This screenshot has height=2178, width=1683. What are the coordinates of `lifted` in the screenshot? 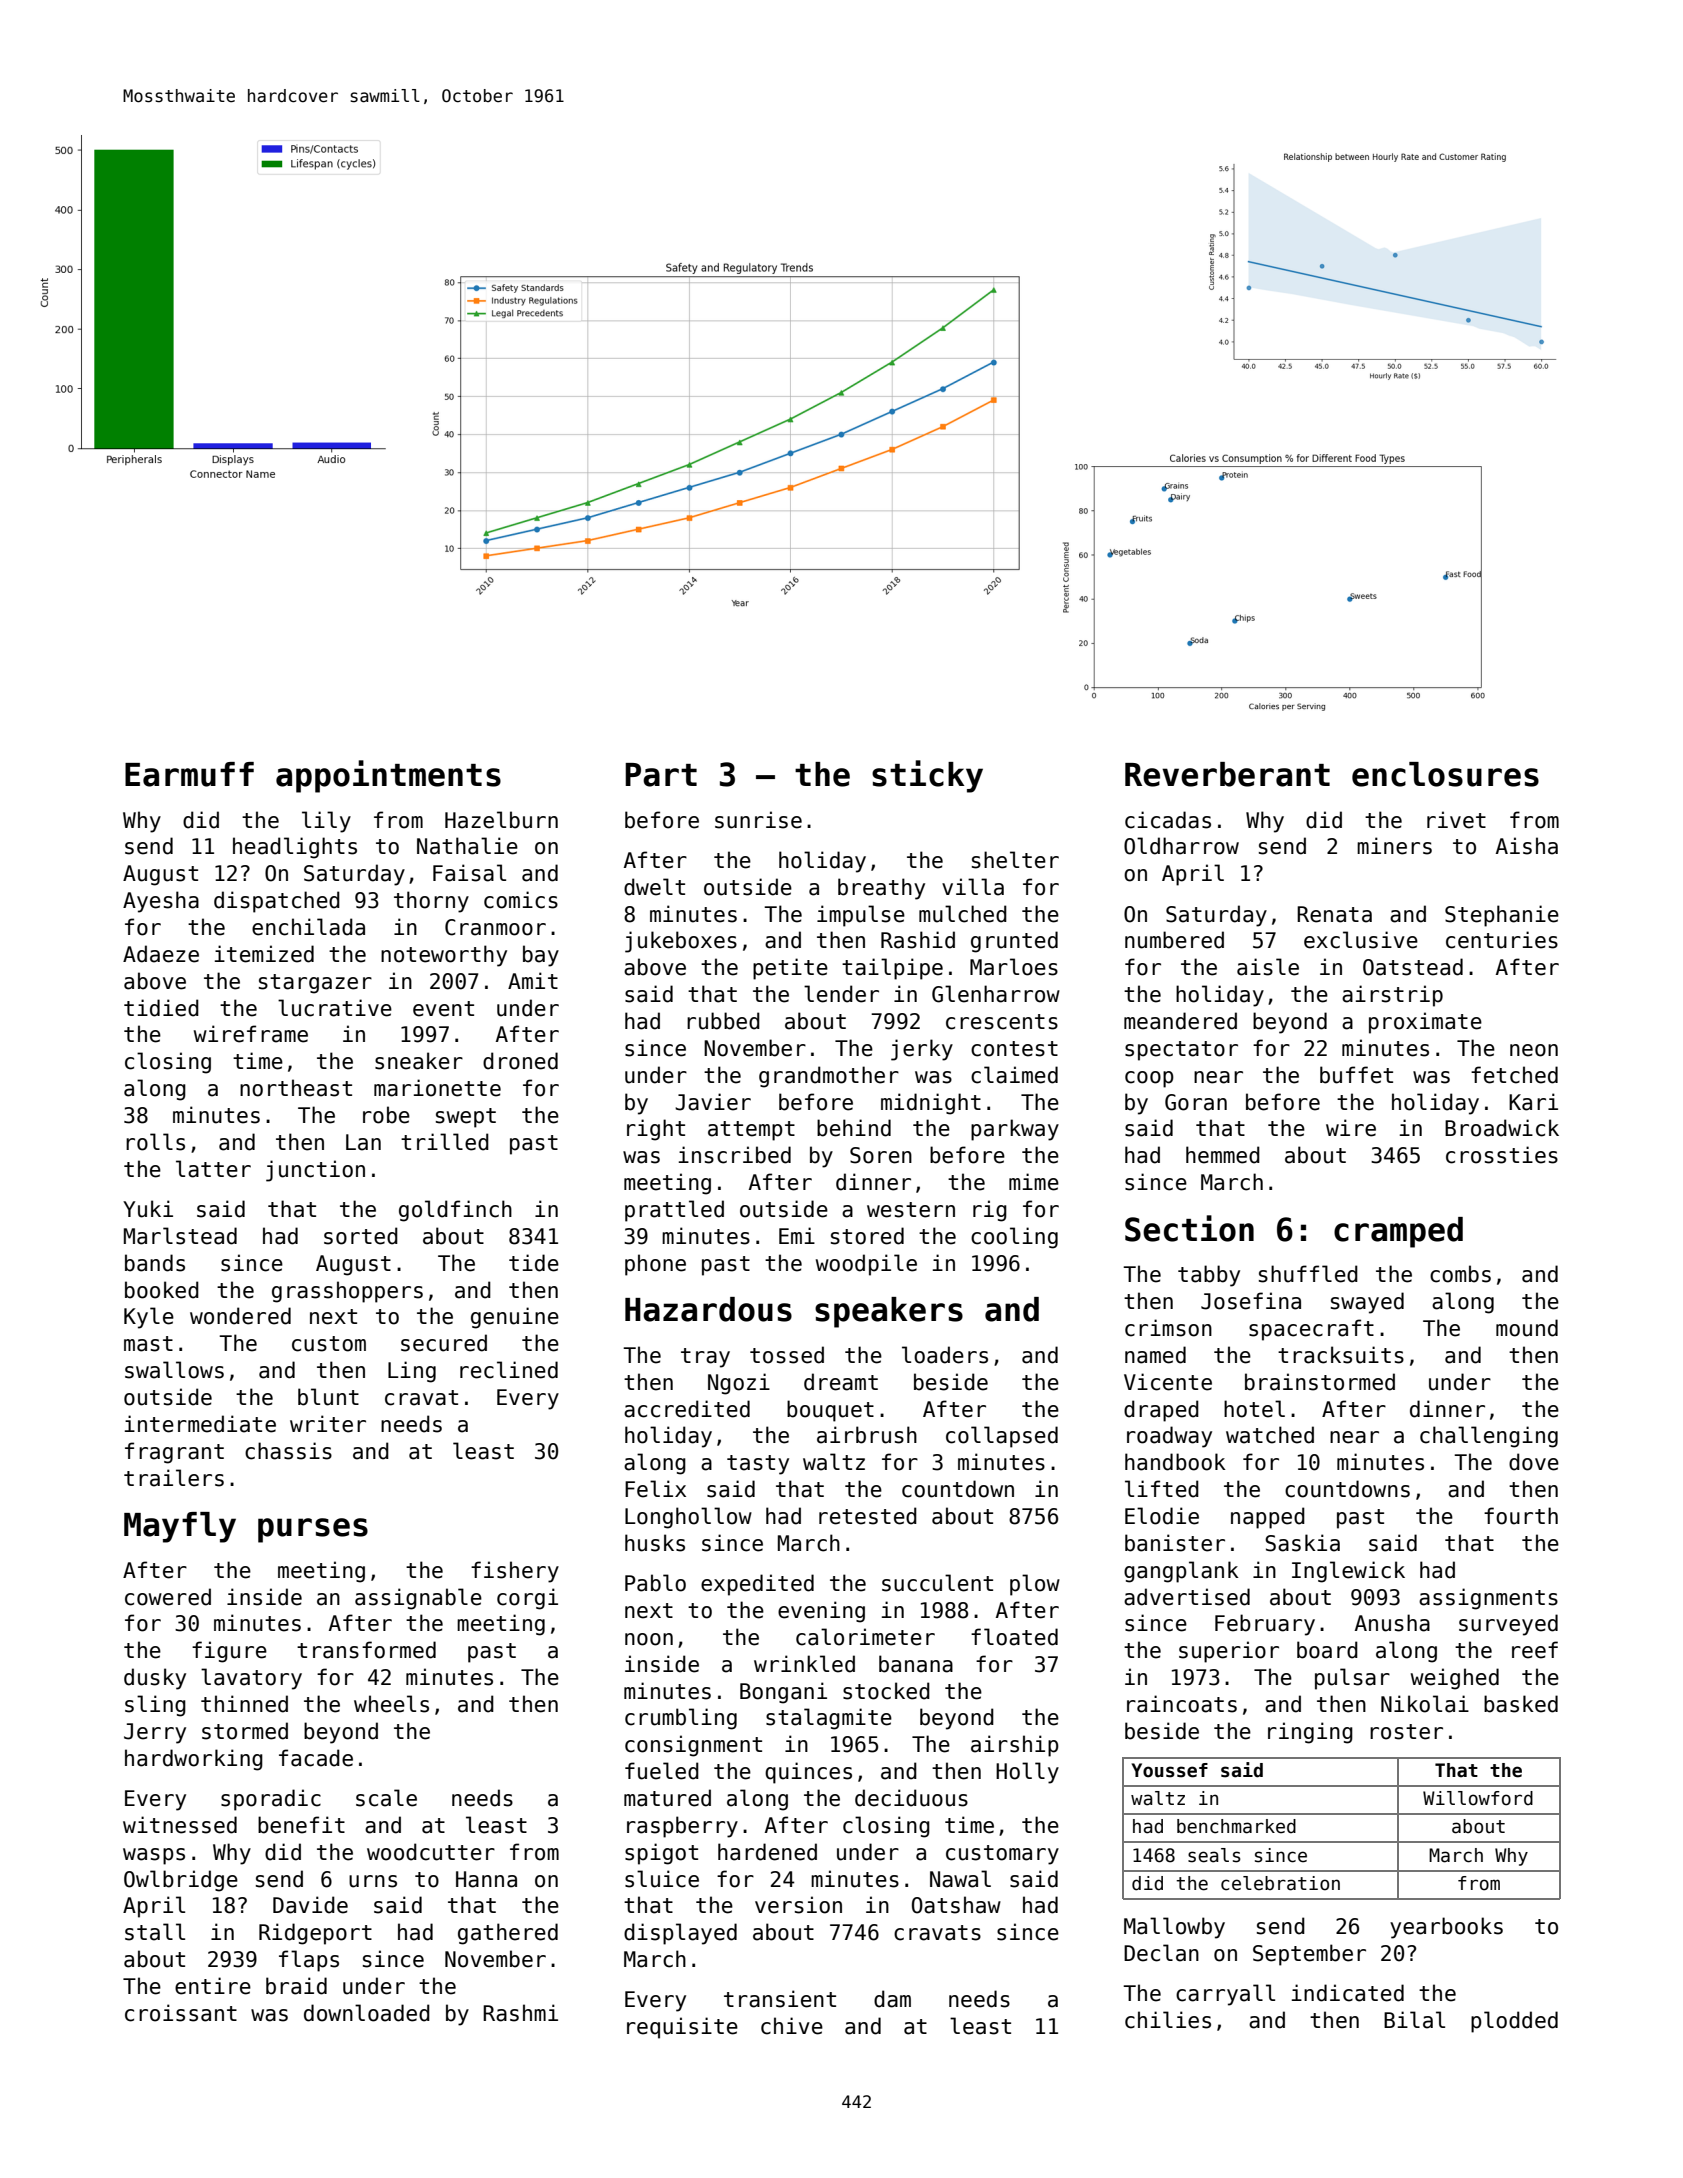 It's located at (1162, 1489).
